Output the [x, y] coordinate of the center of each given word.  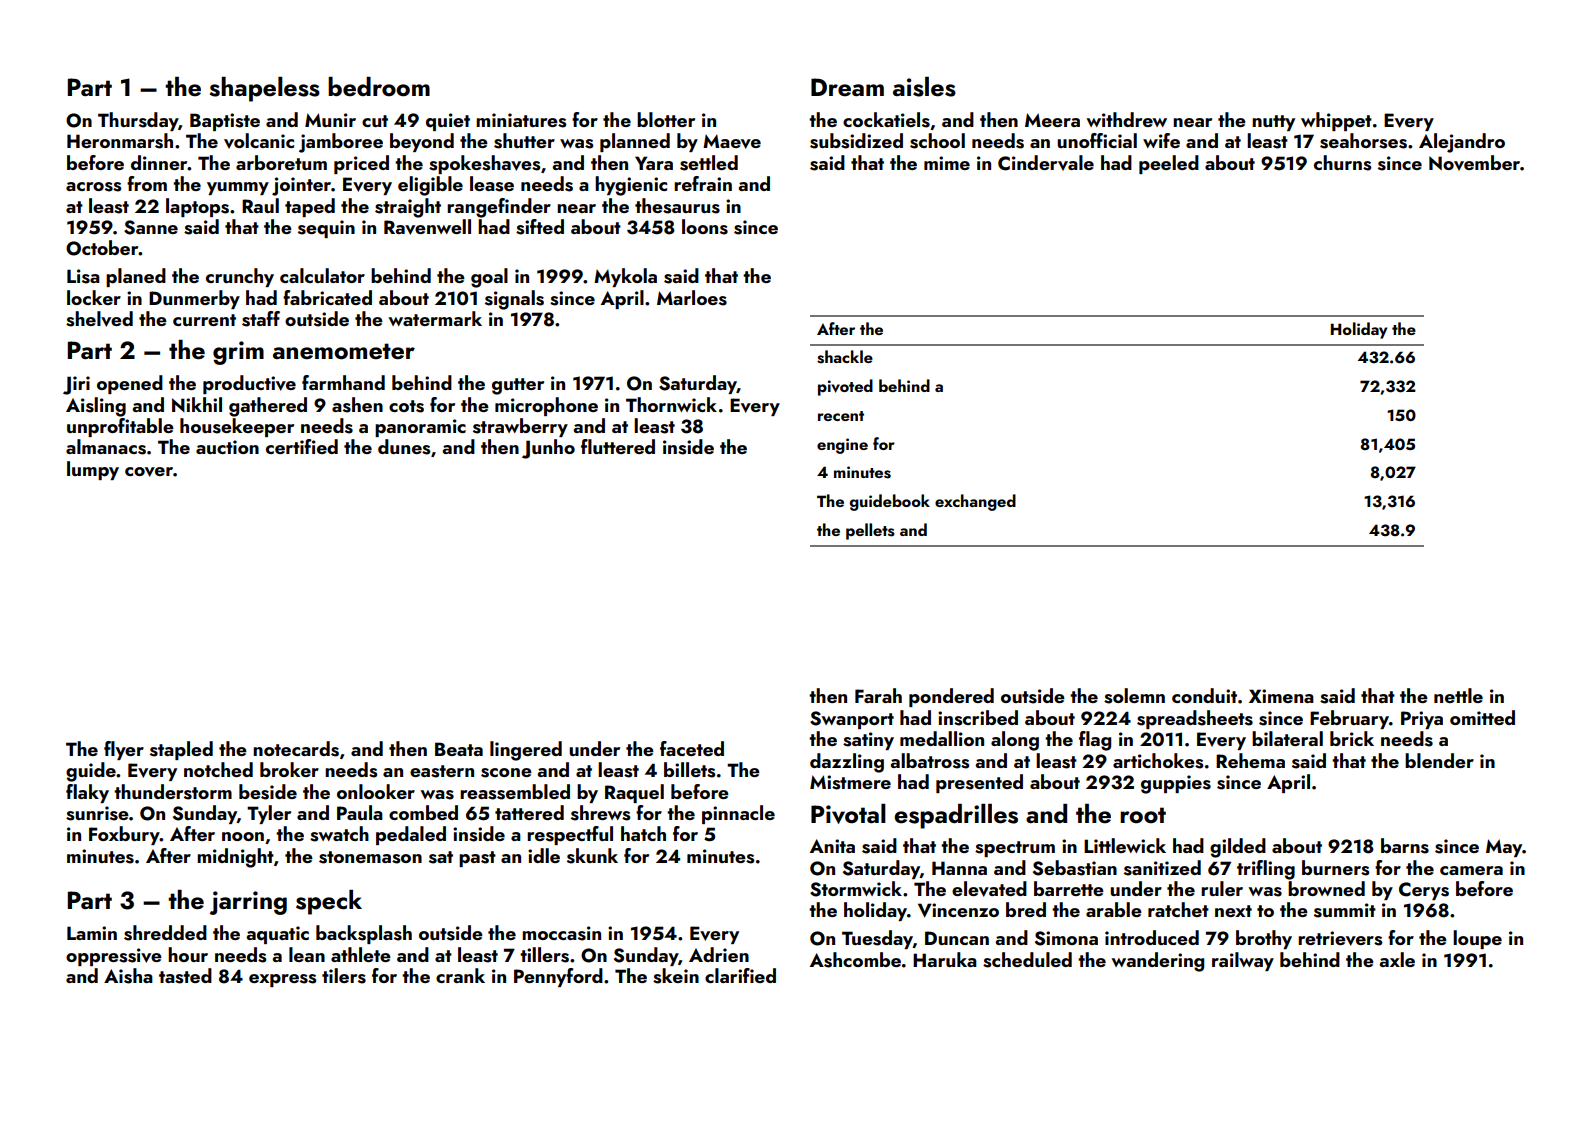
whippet [1336, 121]
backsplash [364, 934]
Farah [878, 695]
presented [979, 783]
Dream [847, 87]
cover [149, 472]
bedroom [379, 87]
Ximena [1281, 696]
